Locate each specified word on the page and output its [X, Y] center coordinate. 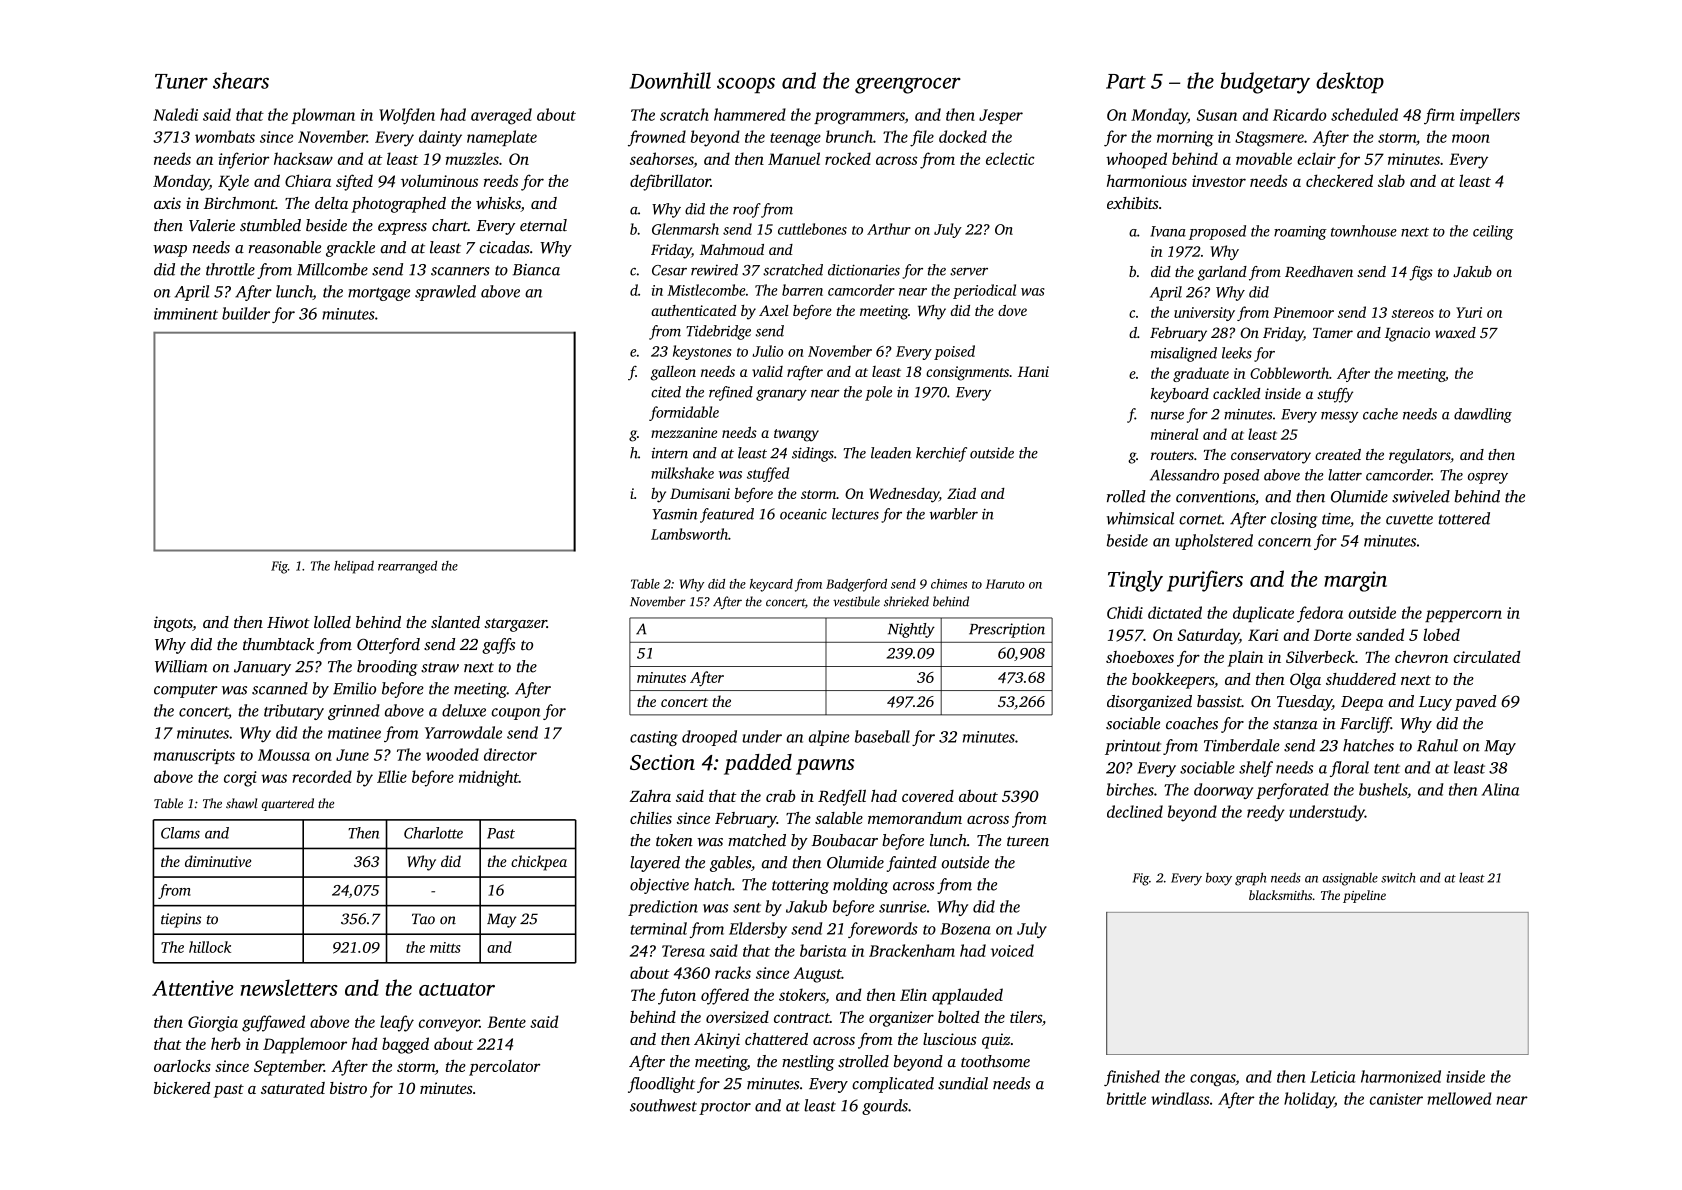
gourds [885, 1107]
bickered [182, 1088]
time [1336, 519]
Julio [767, 351]
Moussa [284, 755]
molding [860, 886]
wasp [170, 251]
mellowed [1460, 1098]
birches [1130, 789]
